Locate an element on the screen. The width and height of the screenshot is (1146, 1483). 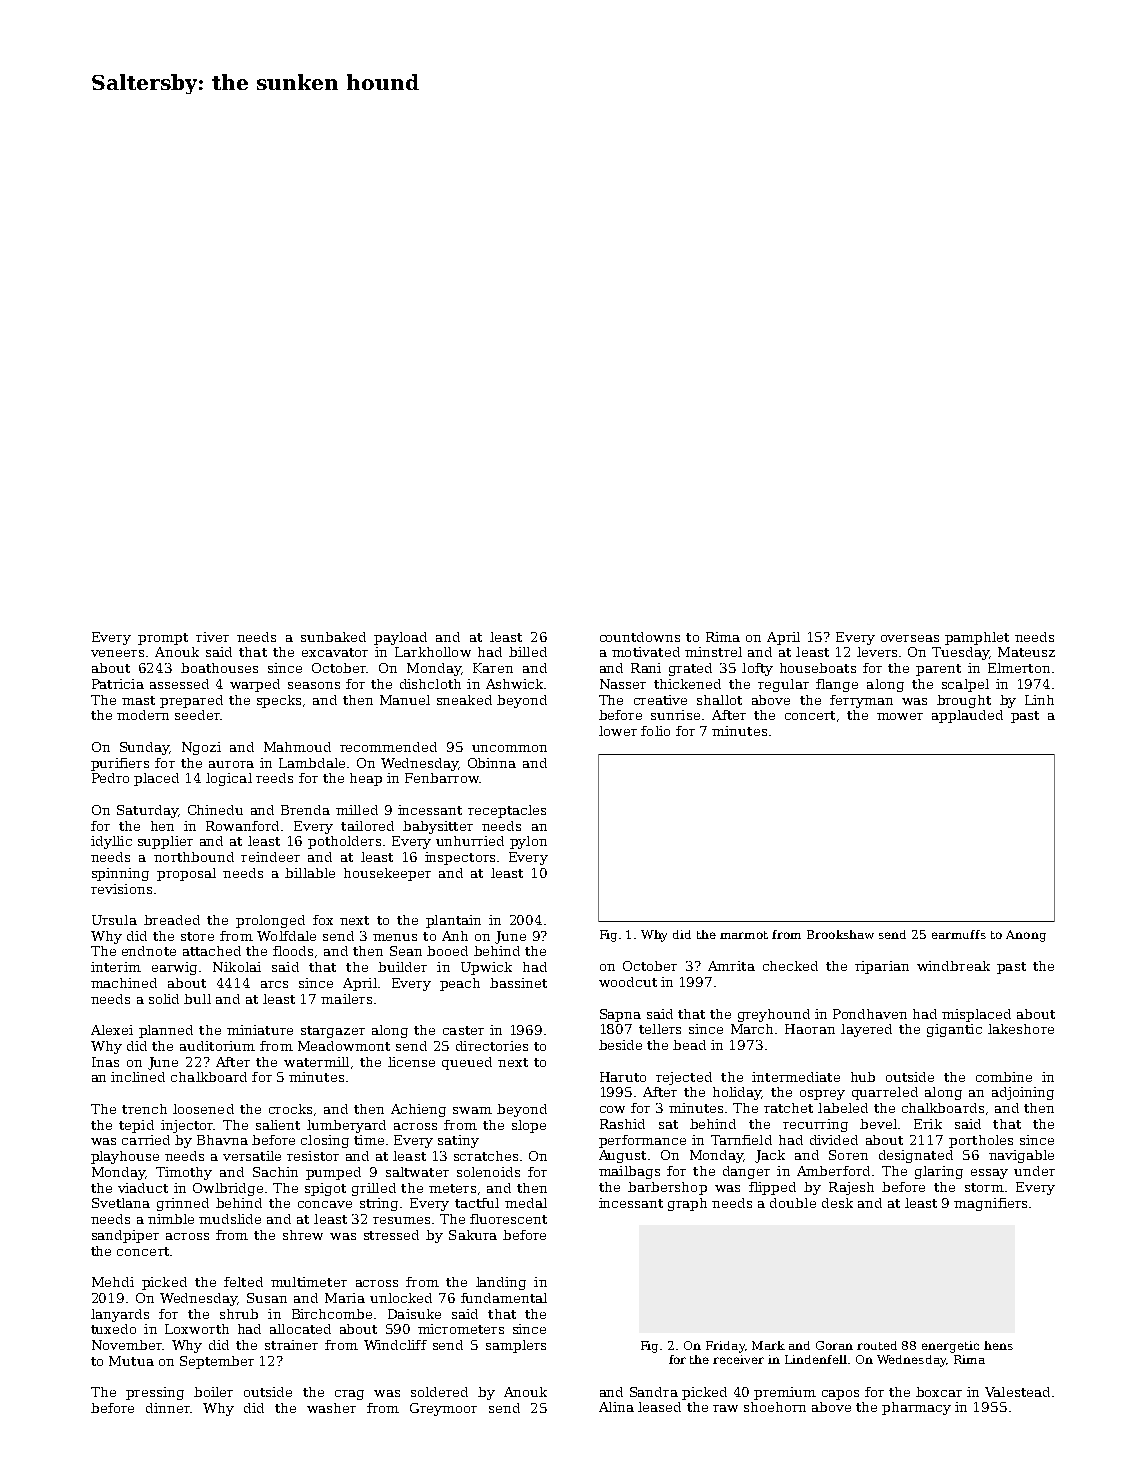
windbreak is located at coordinates (953, 966).
